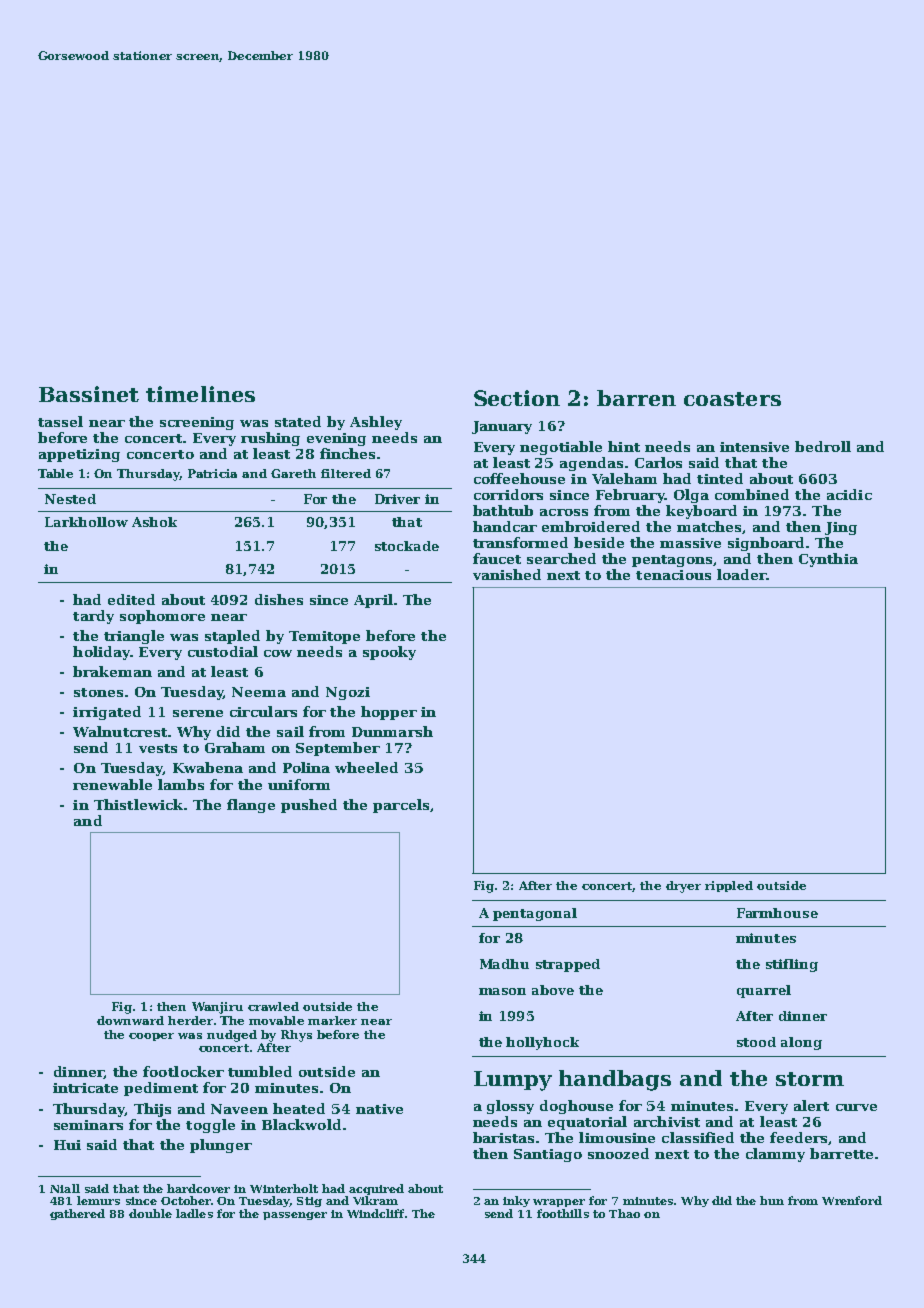  What do you see at coordinates (130, 1020) in the page?
I see `downward` at bounding box center [130, 1020].
